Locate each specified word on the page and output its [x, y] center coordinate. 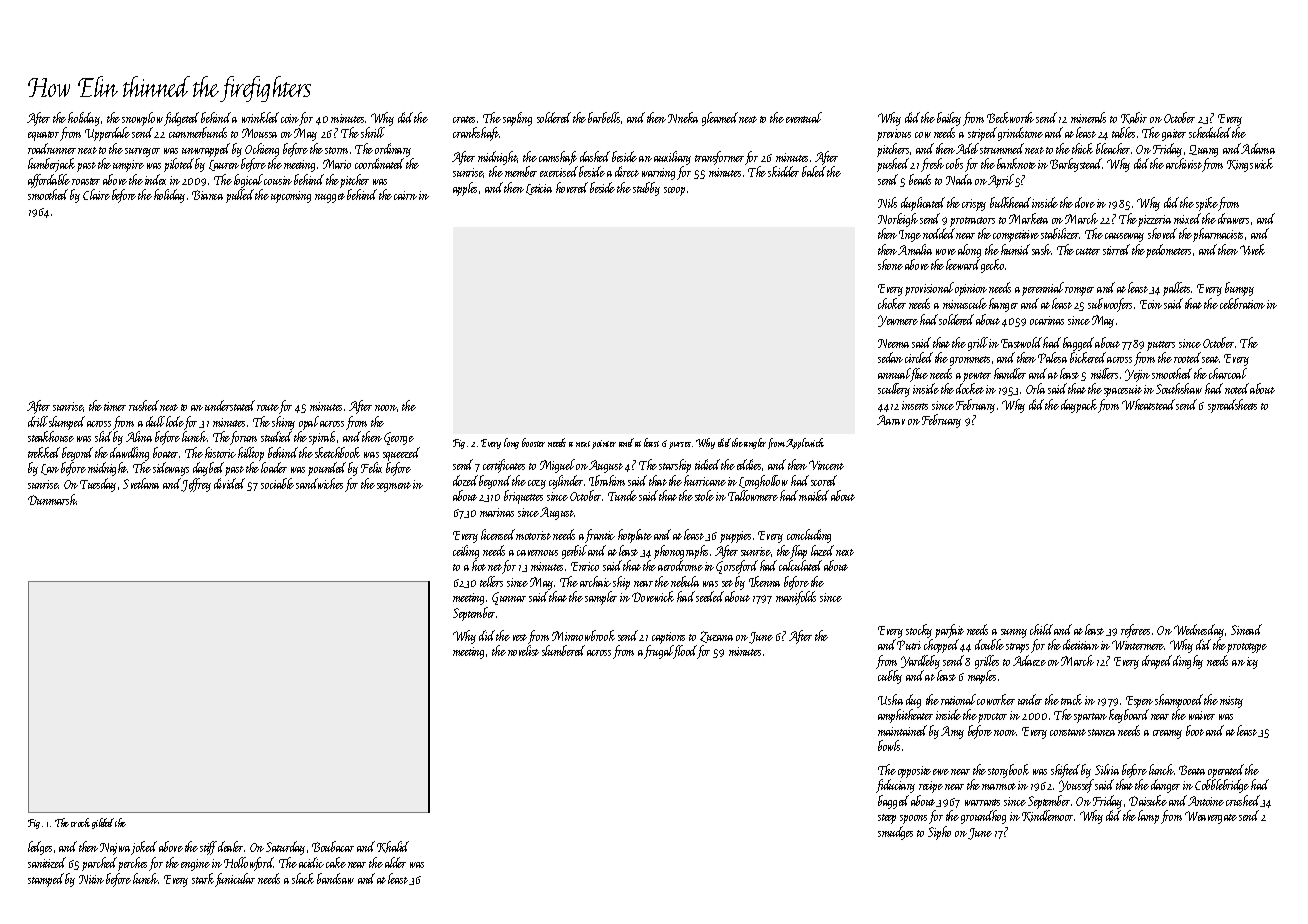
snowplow [142, 119]
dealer [230, 846]
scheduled [1210, 132]
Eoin [1151, 304]
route [268, 407]
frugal [659, 652]
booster [533, 442]
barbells [604, 117]
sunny [1014, 633]
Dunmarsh [52, 499]
